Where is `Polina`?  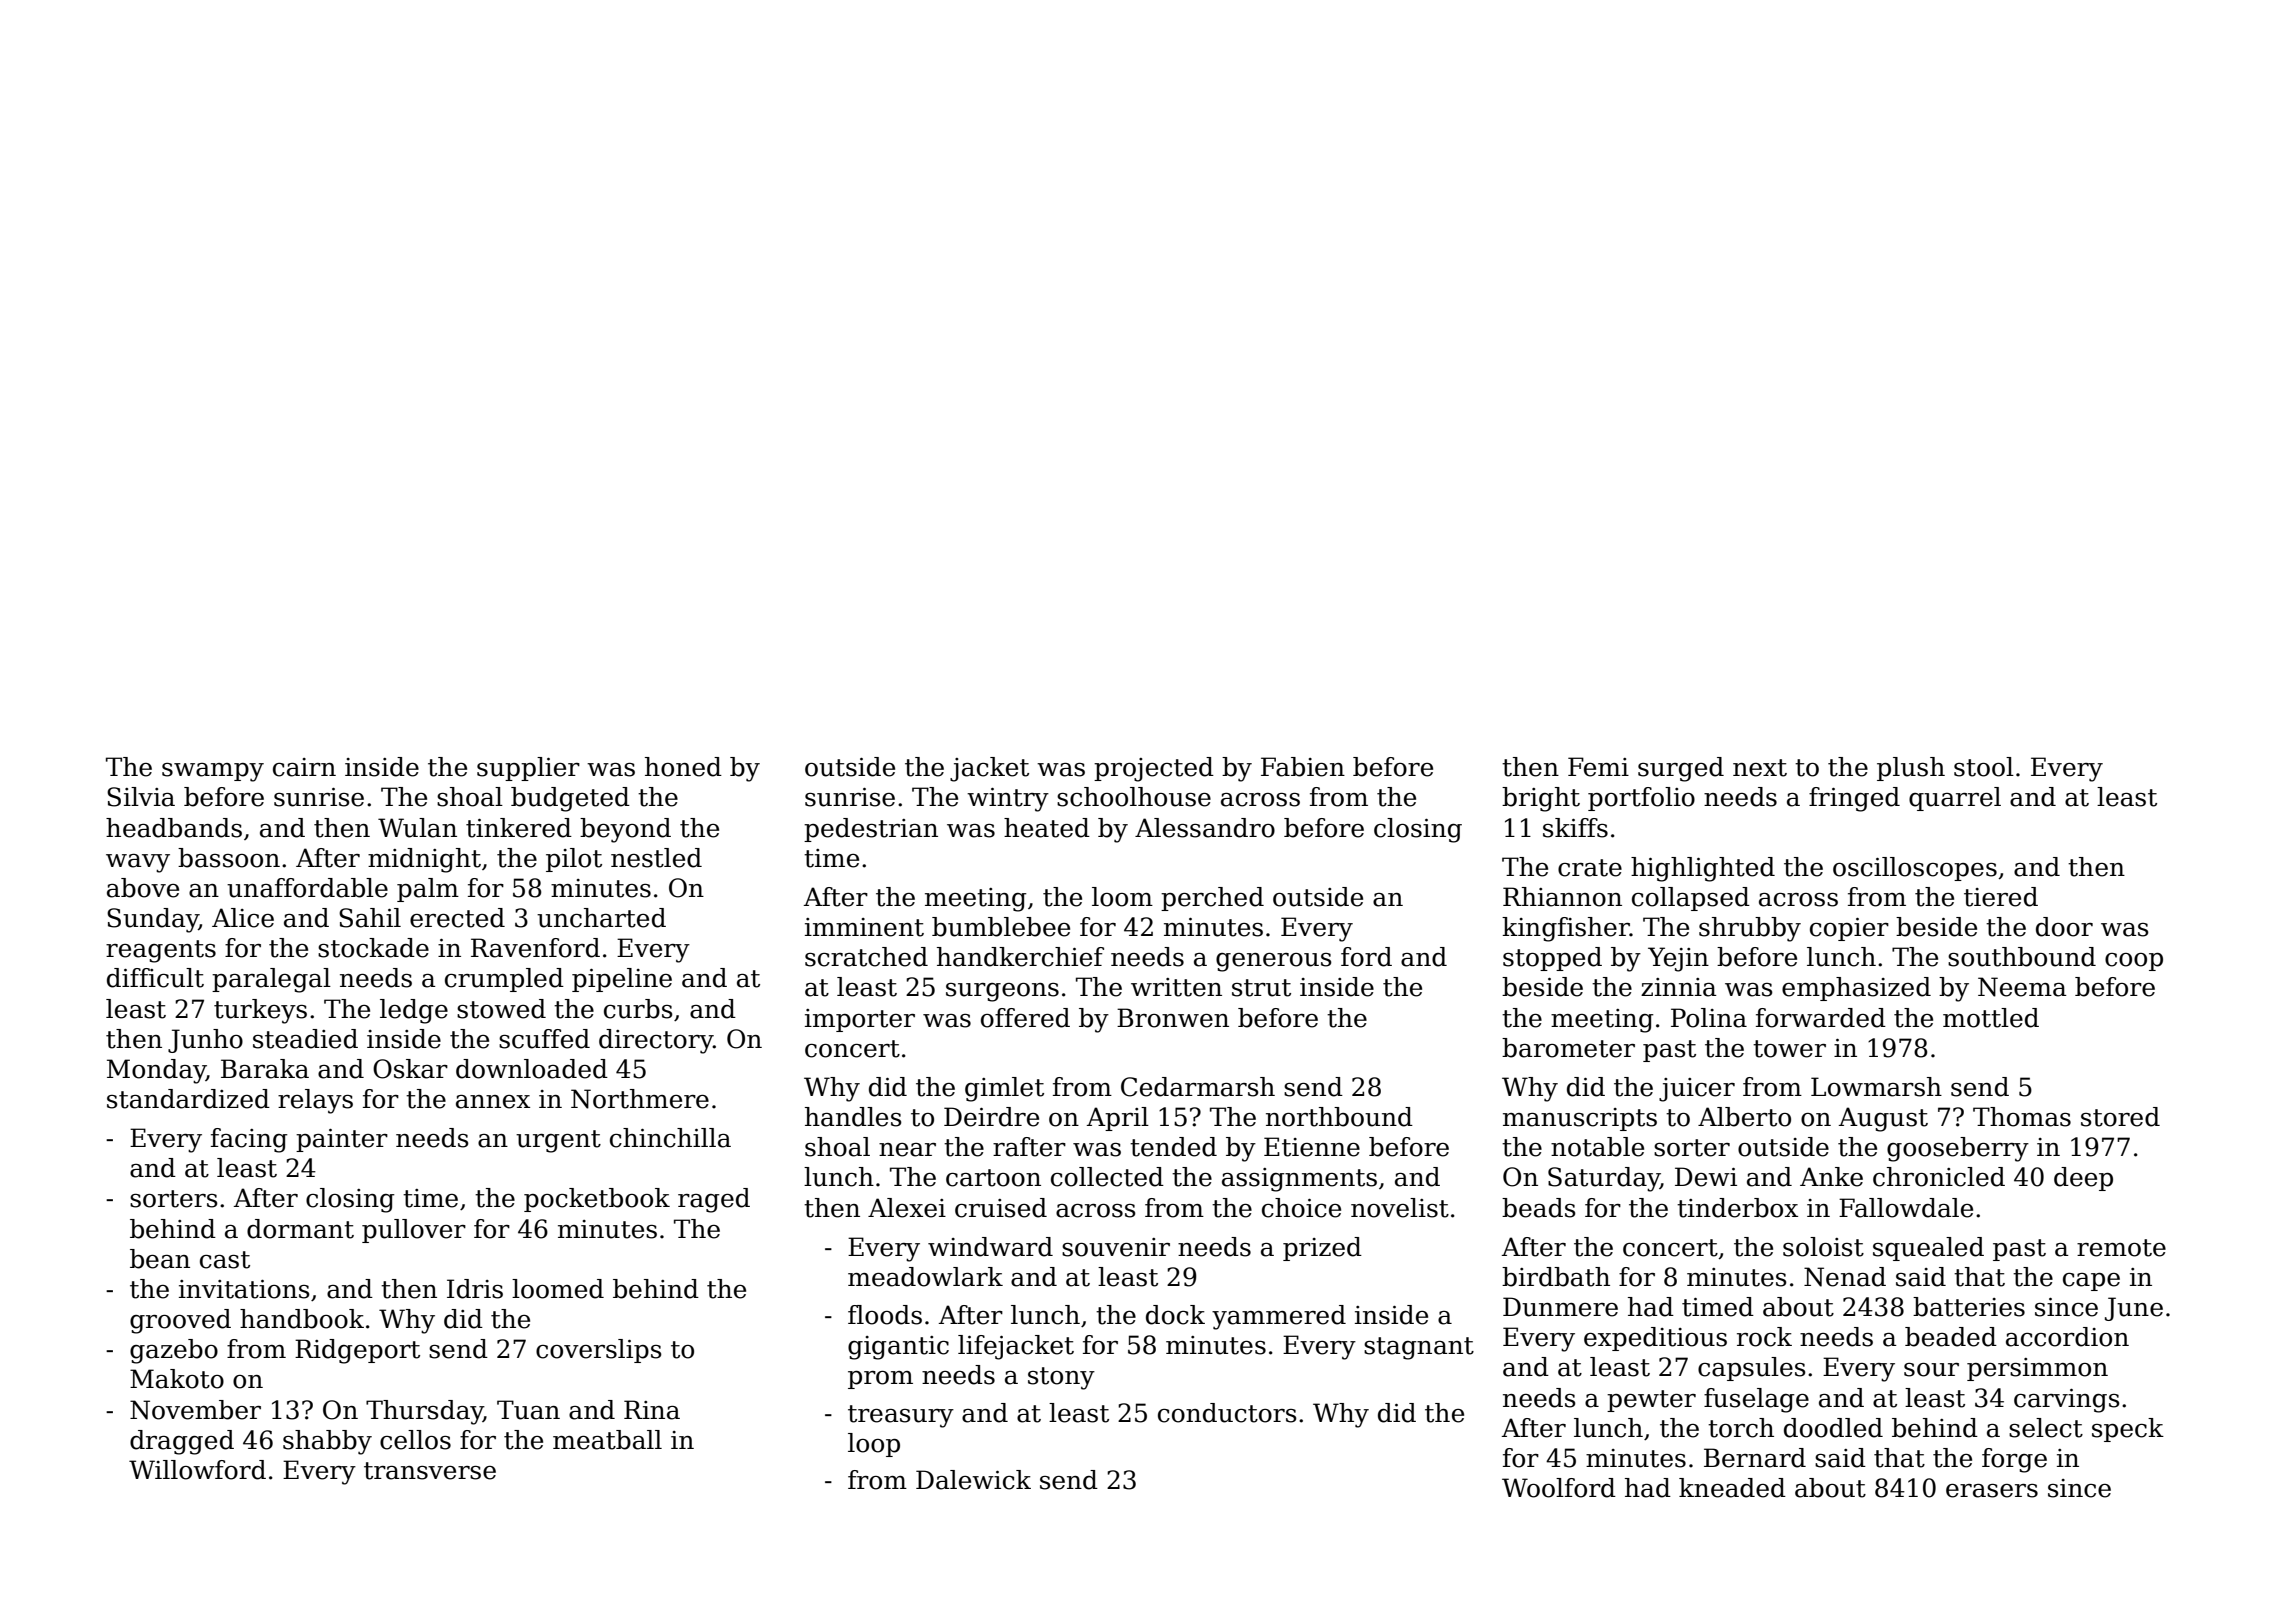 Polina is located at coordinates (1709, 1018).
